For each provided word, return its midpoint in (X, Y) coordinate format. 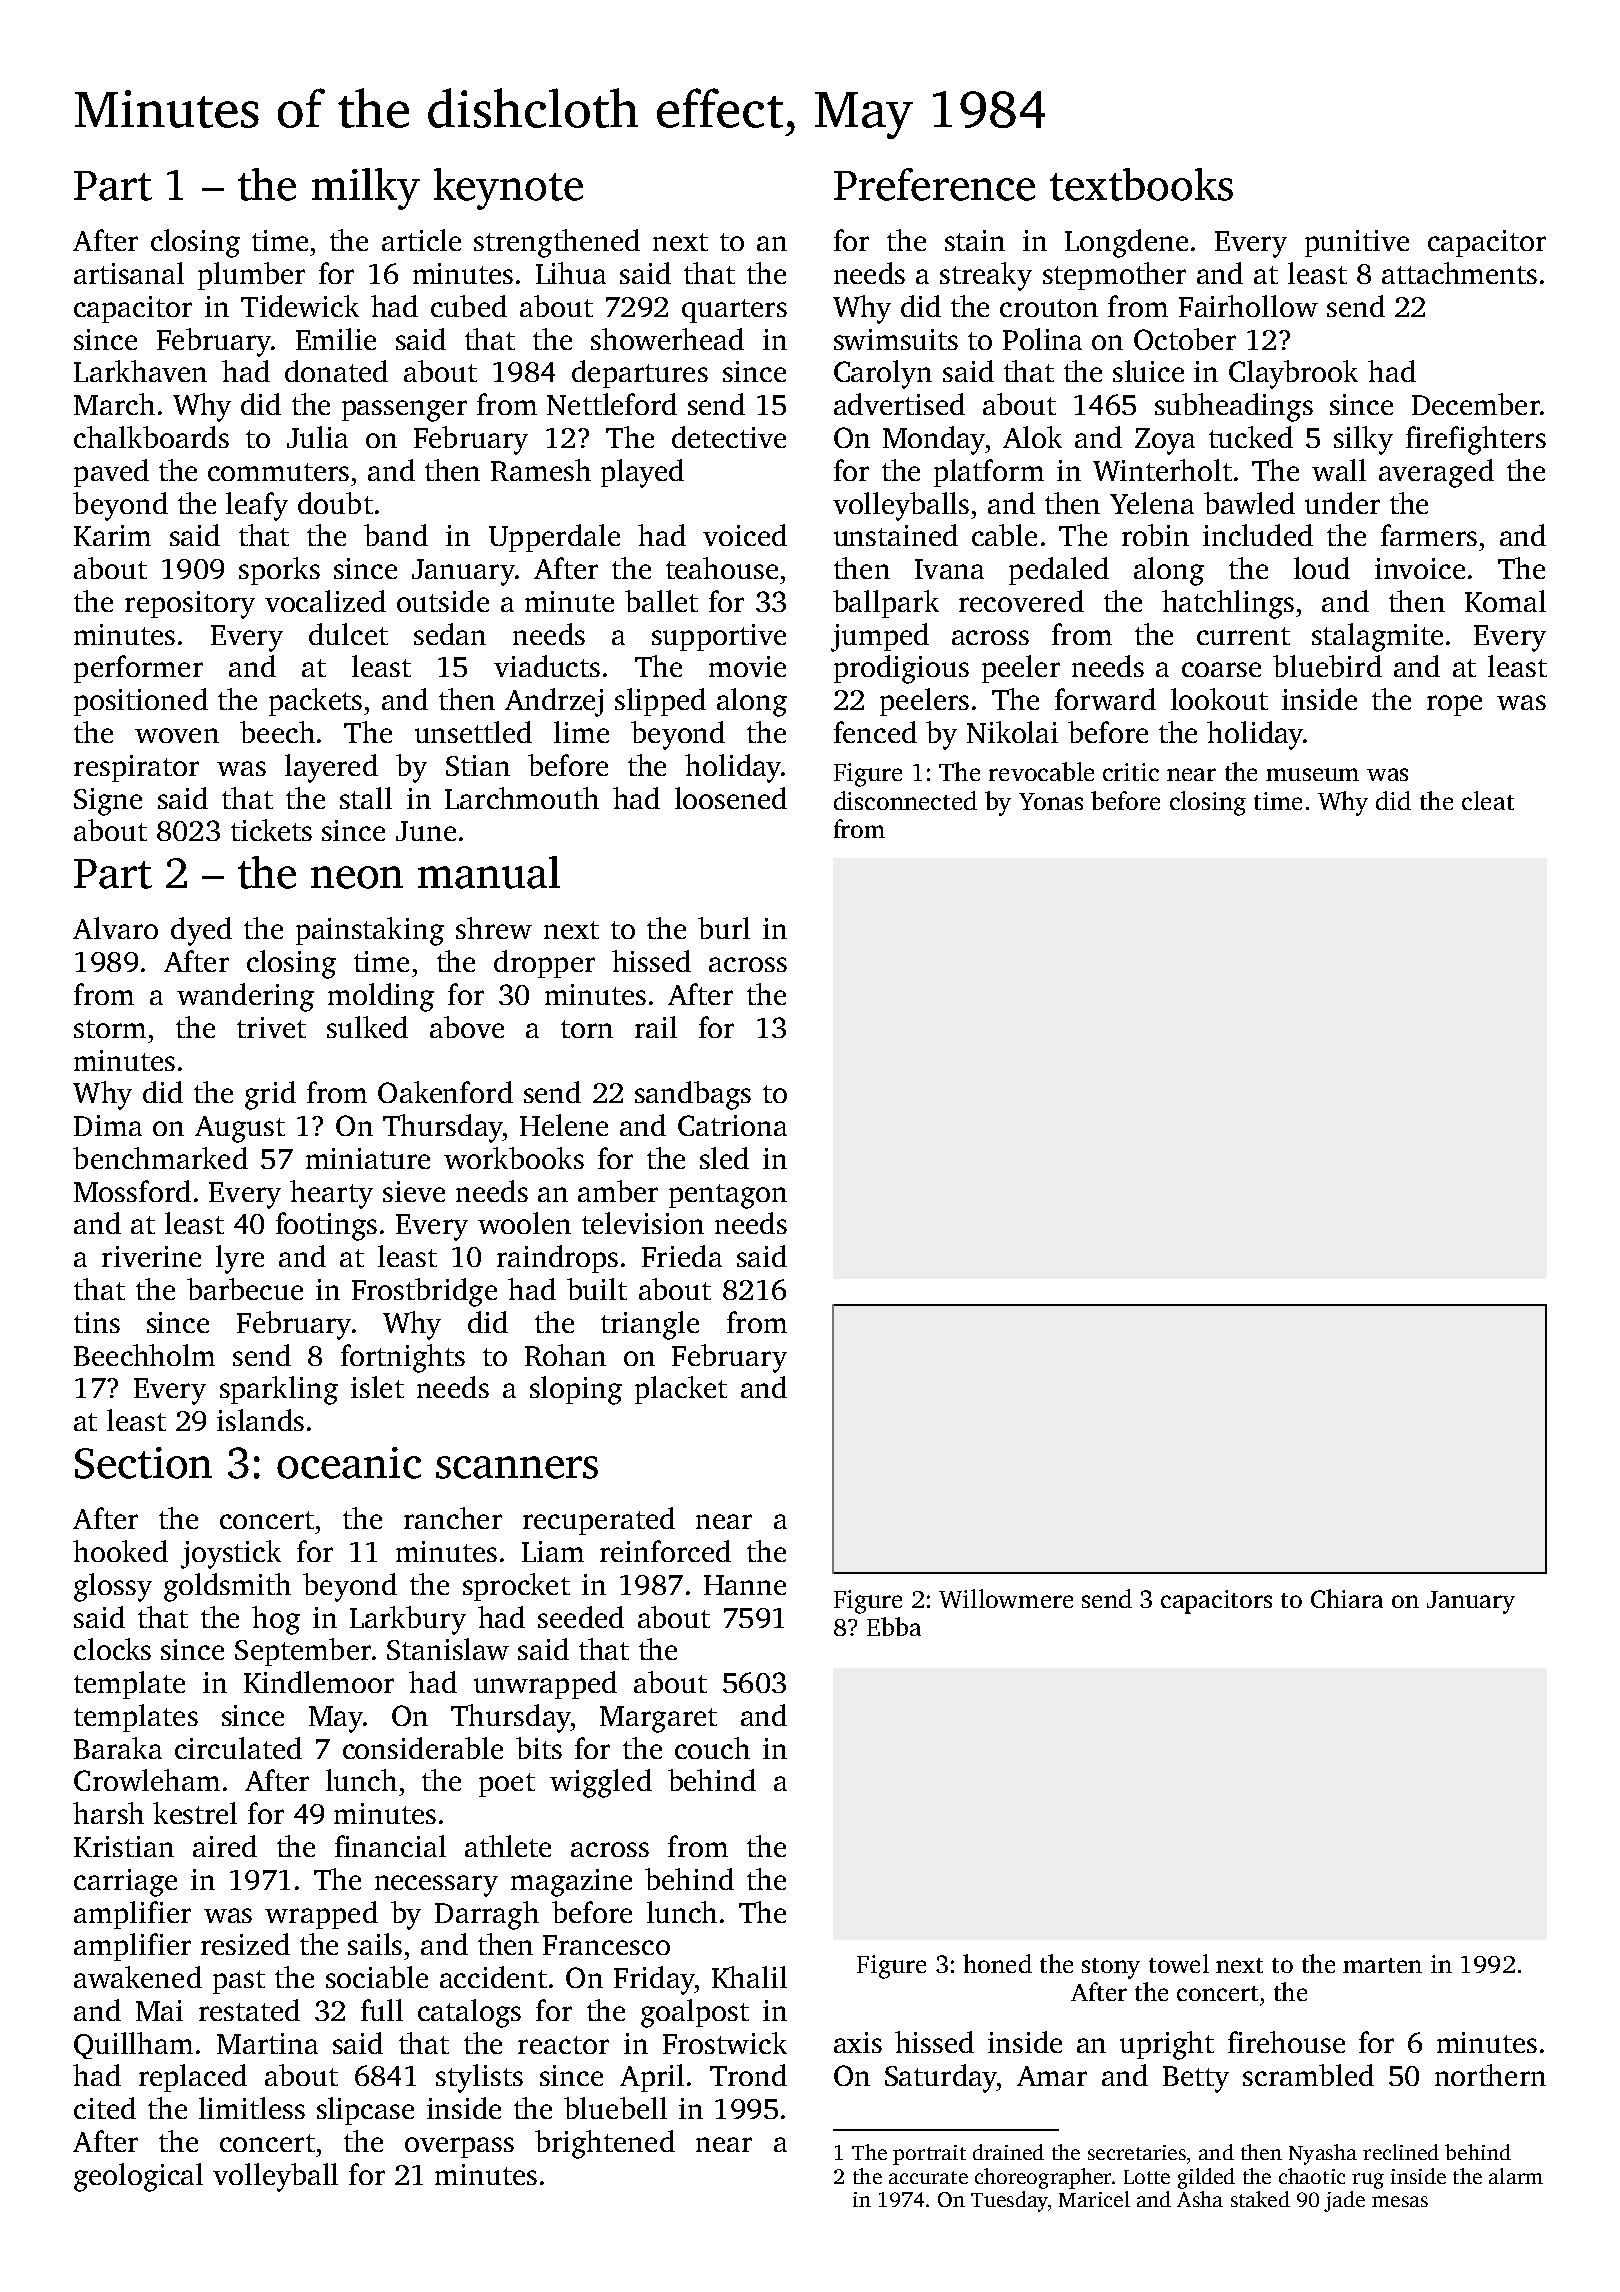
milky (366, 189)
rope (1454, 705)
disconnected (905, 800)
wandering (245, 997)
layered (331, 768)
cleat (1488, 800)
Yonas (1051, 801)
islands (260, 1420)
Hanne (745, 1585)
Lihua (571, 273)
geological (138, 2177)
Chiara (1347, 1598)
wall (1339, 470)
